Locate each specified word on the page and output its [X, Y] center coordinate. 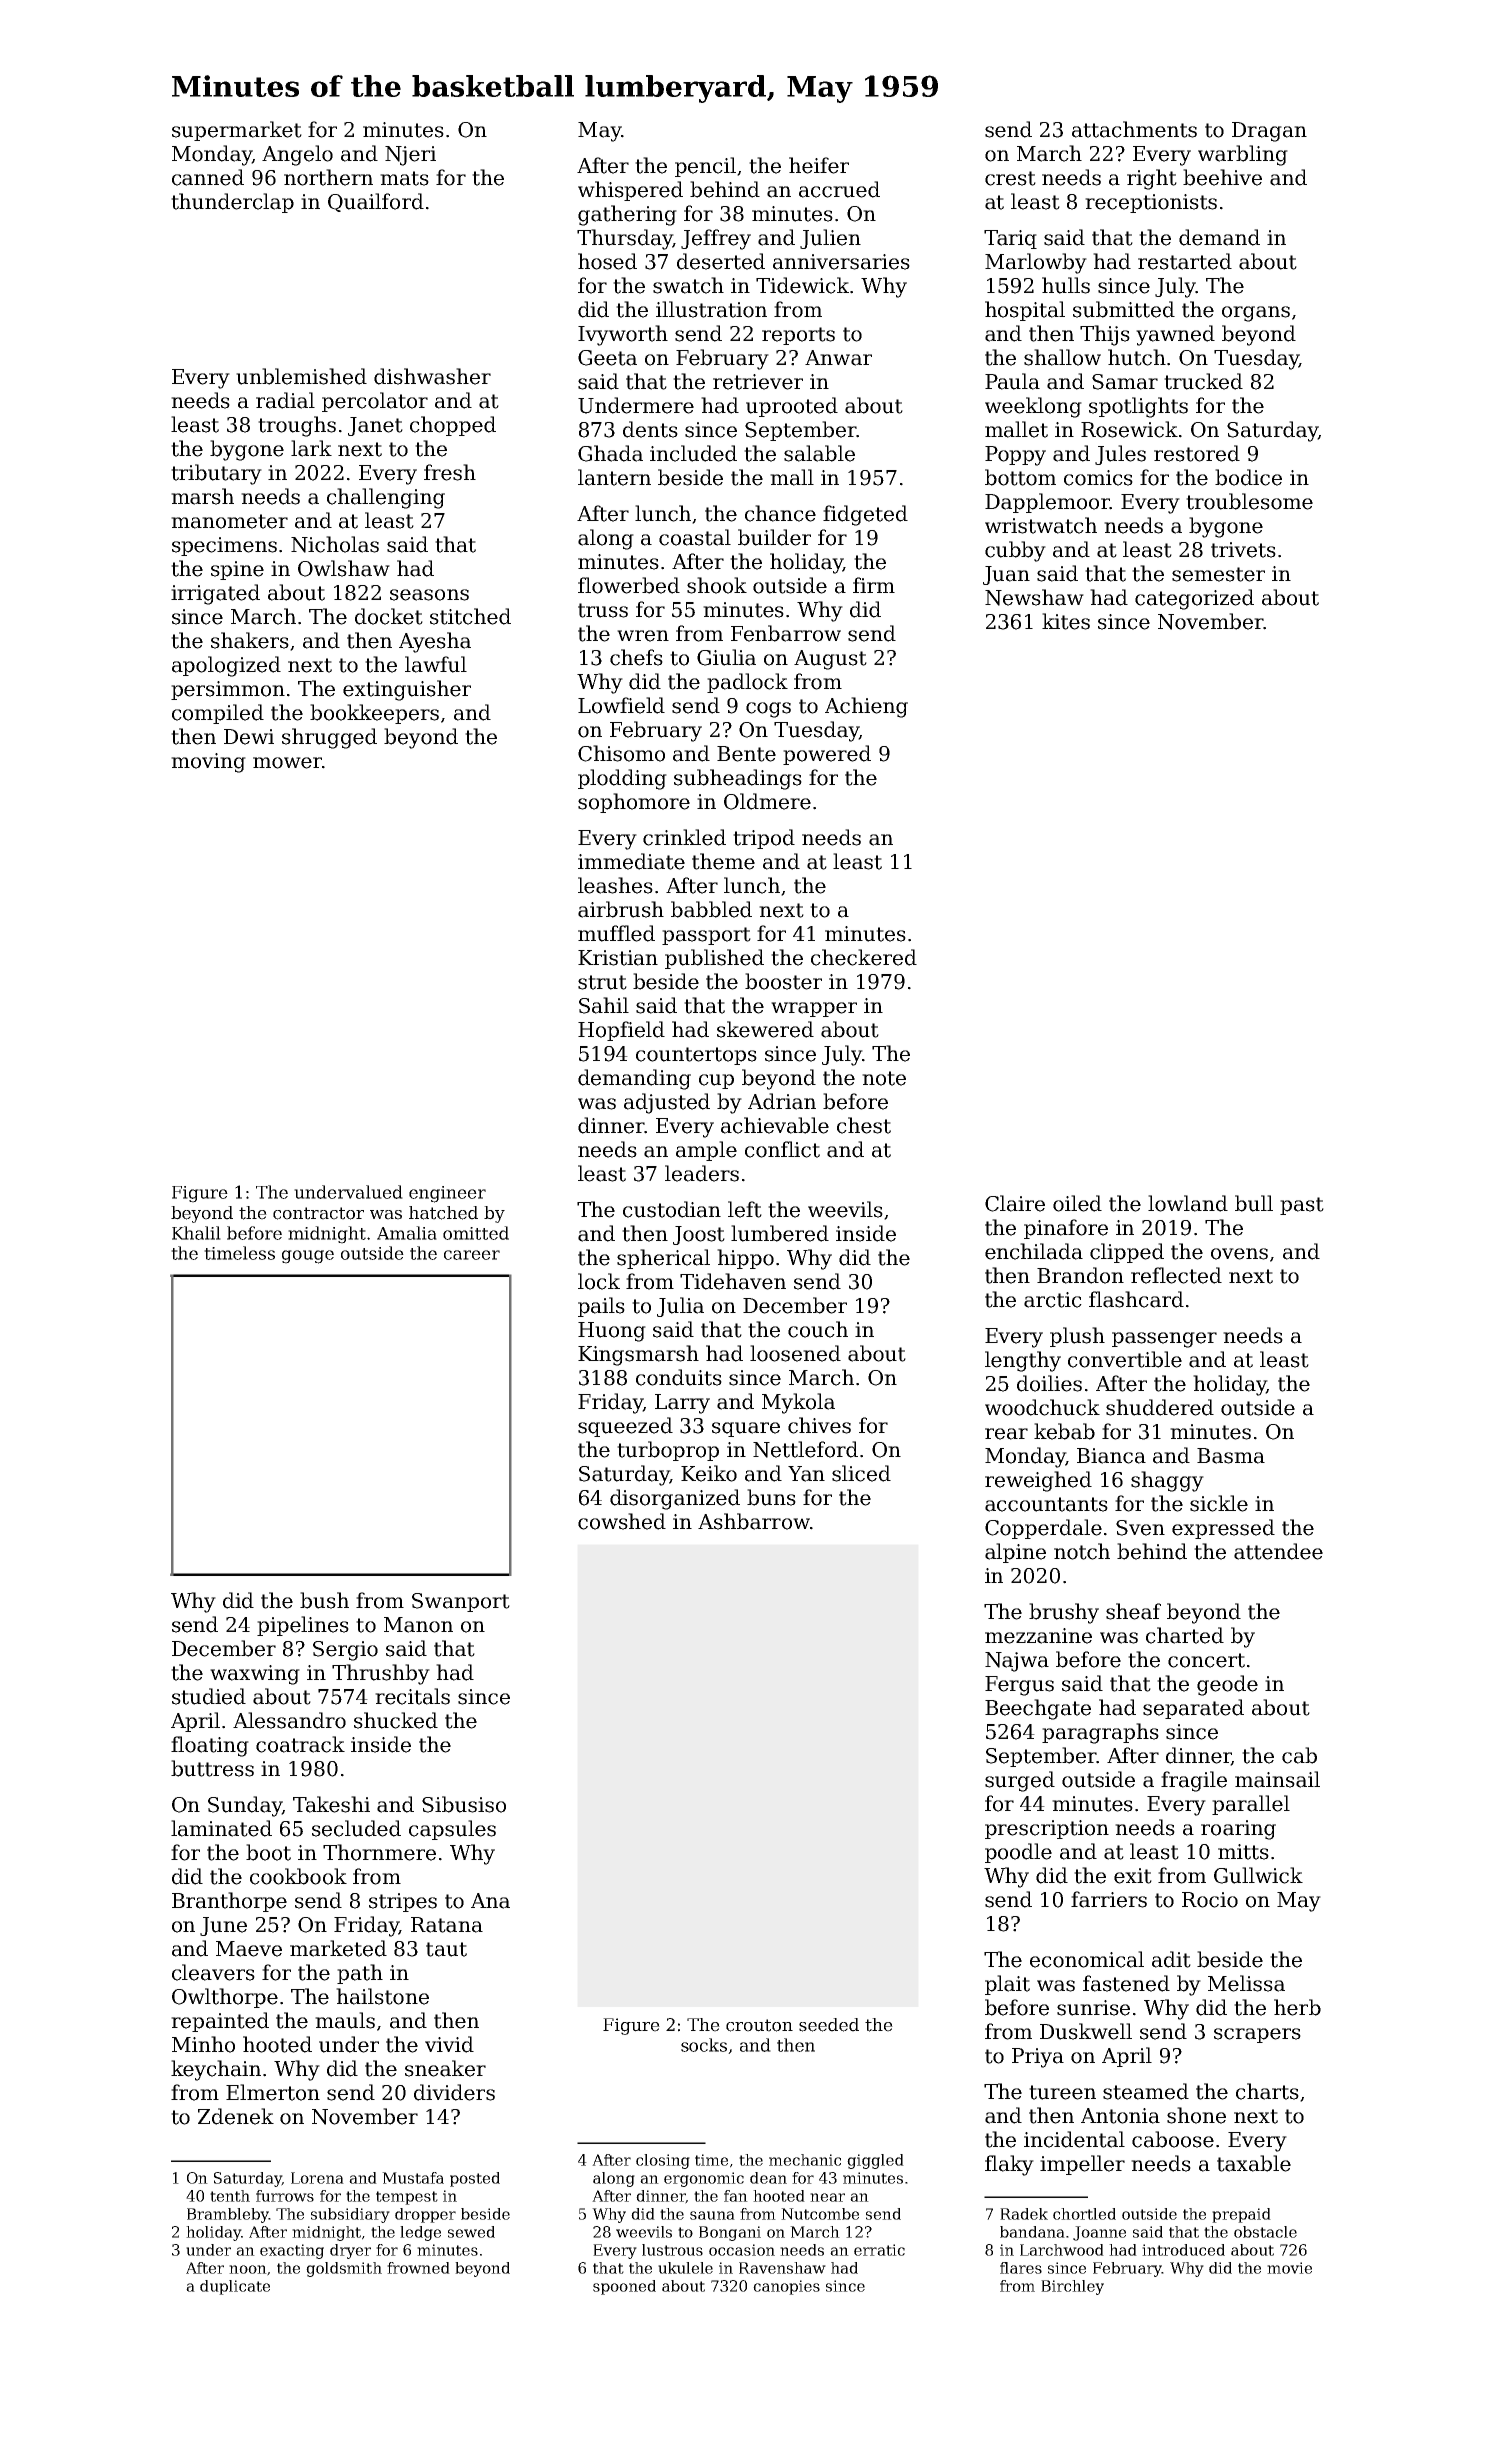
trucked [1203, 381]
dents [650, 429]
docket [389, 616]
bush [324, 1600]
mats [404, 178]
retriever [758, 382]
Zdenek [236, 2116]
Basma [1231, 1456]
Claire [1015, 1203]
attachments [1134, 129]
